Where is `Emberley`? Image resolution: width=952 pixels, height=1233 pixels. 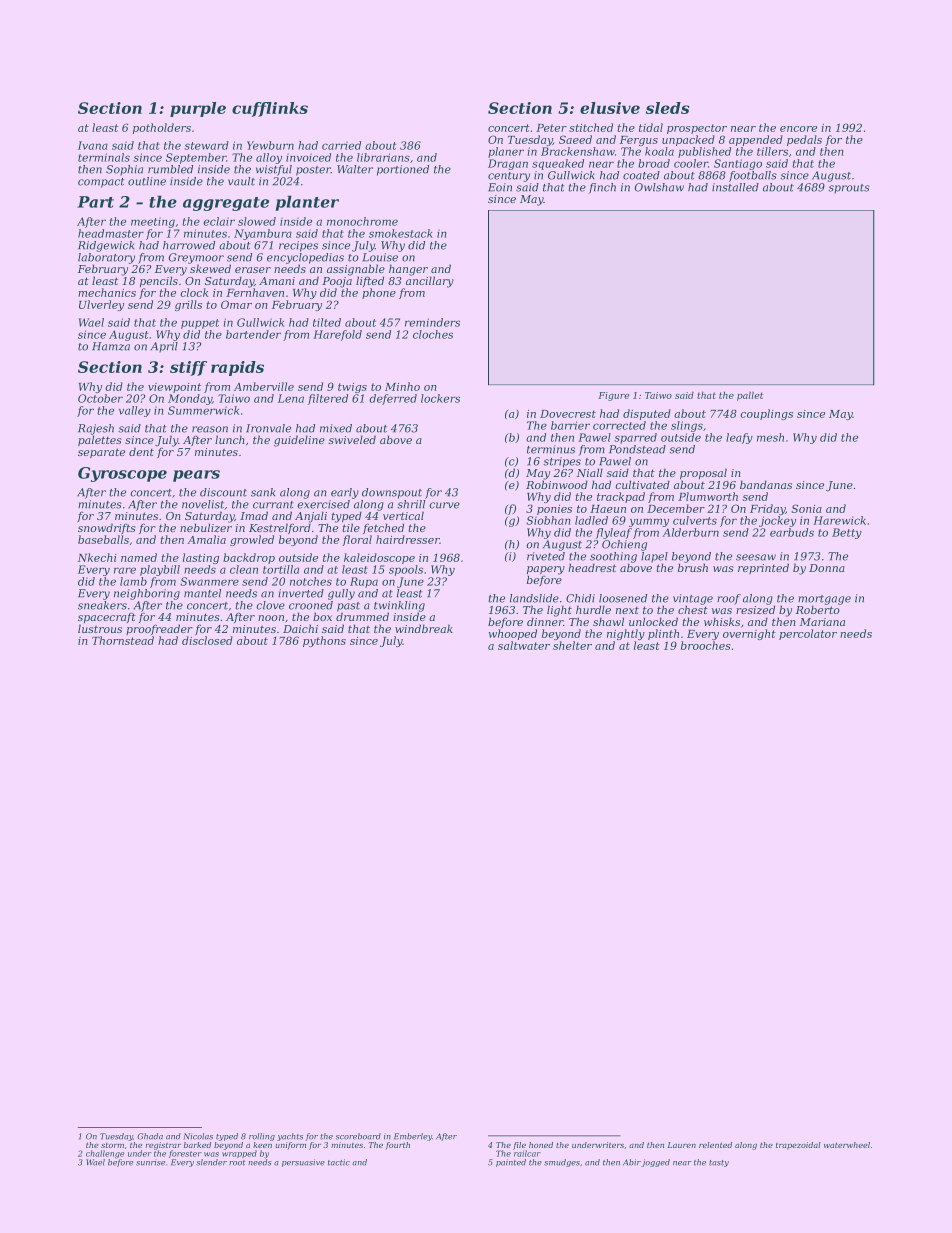 Emberley is located at coordinates (413, 1137).
